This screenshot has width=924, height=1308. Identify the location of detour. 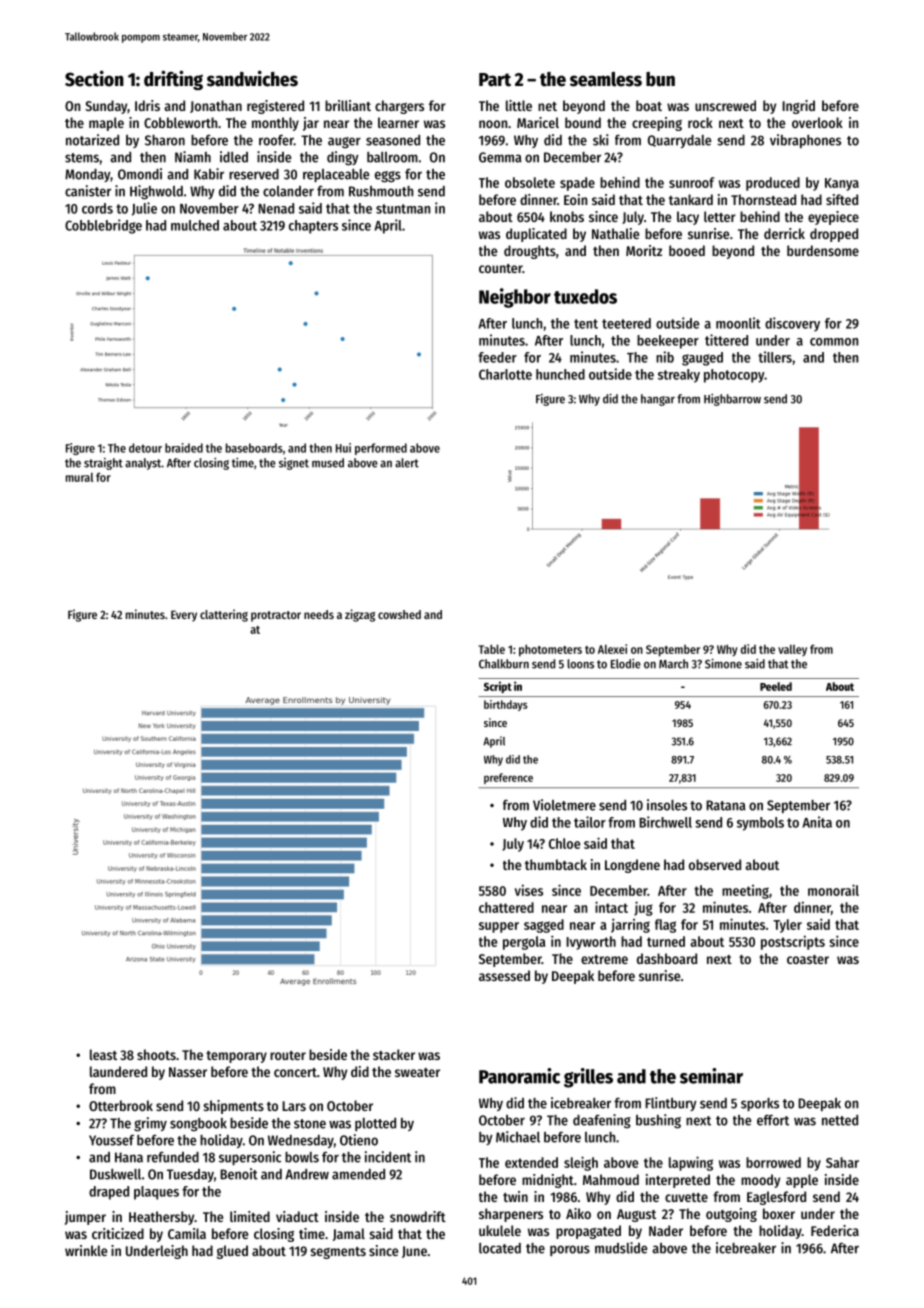
(145, 448).
